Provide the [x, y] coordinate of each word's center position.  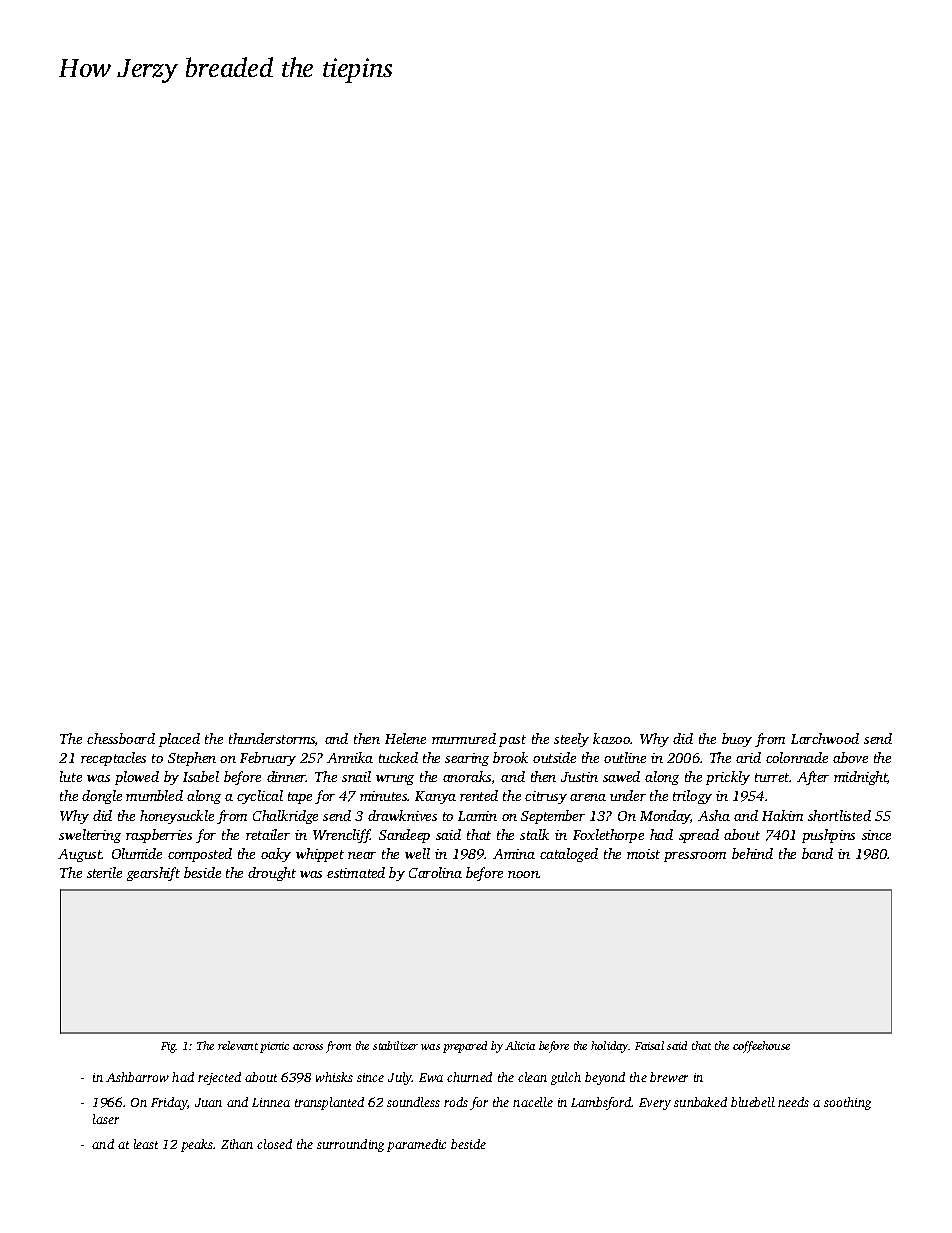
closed [274, 1144]
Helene [405, 738]
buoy [737, 740]
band [817, 853]
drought [272, 874]
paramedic [416, 1145]
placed [179, 740]
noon [523, 874]
